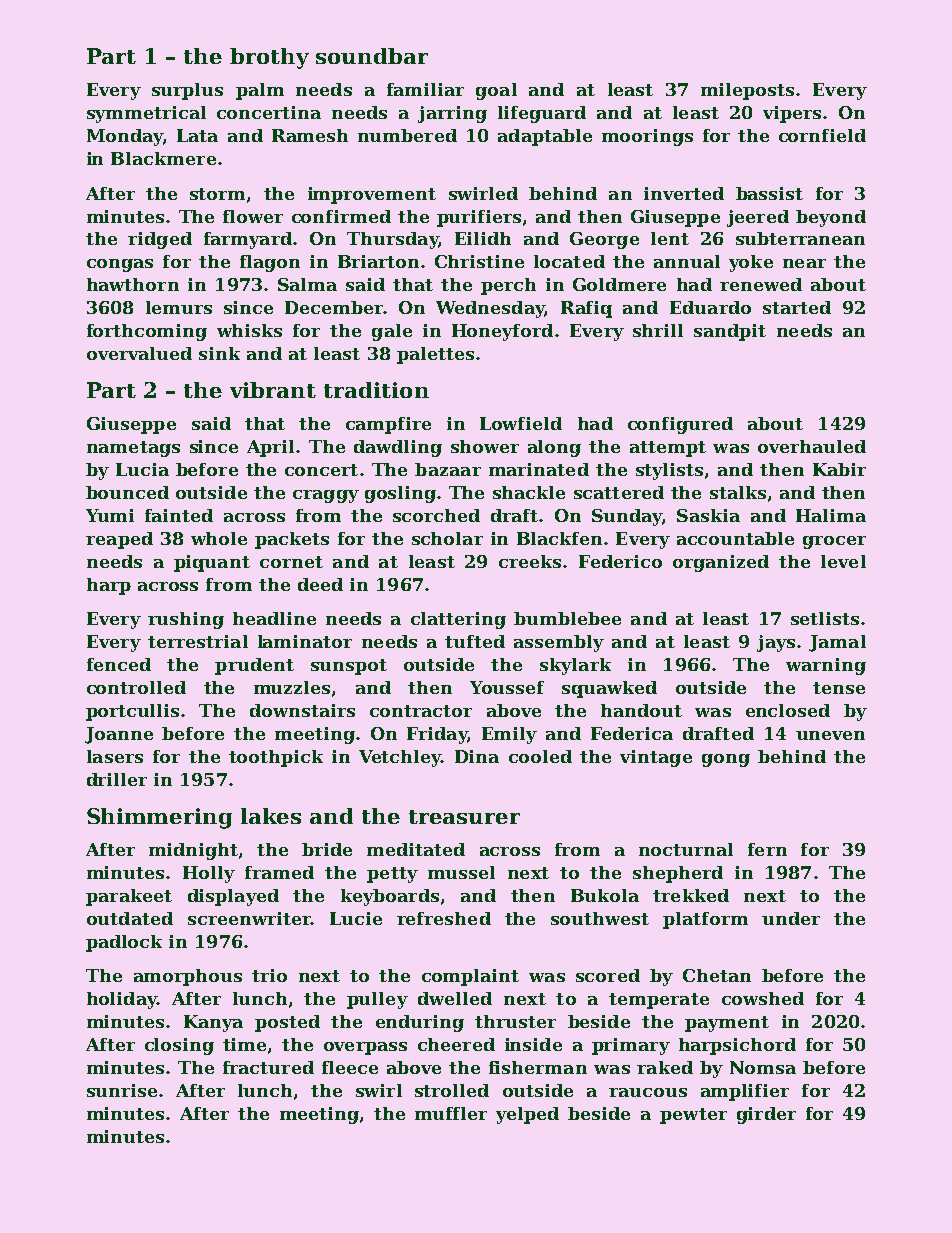 The width and height of the page is (952, 1233). What do you see at coordinates (776, 643) in the page?
I see `jays` at bounding box center [776, 643].
